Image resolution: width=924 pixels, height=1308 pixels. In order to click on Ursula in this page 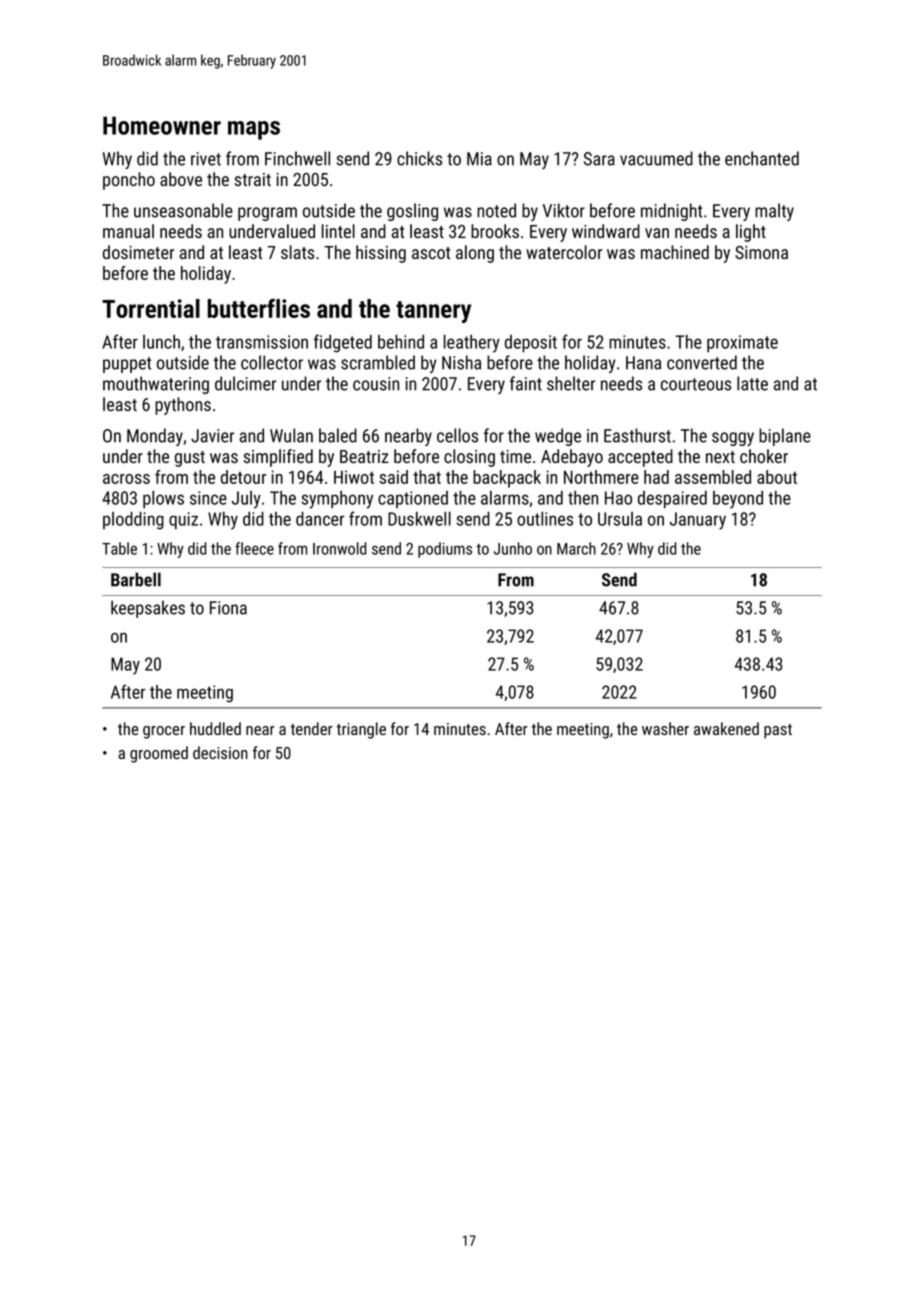, I will do `click(620, 519)`.
